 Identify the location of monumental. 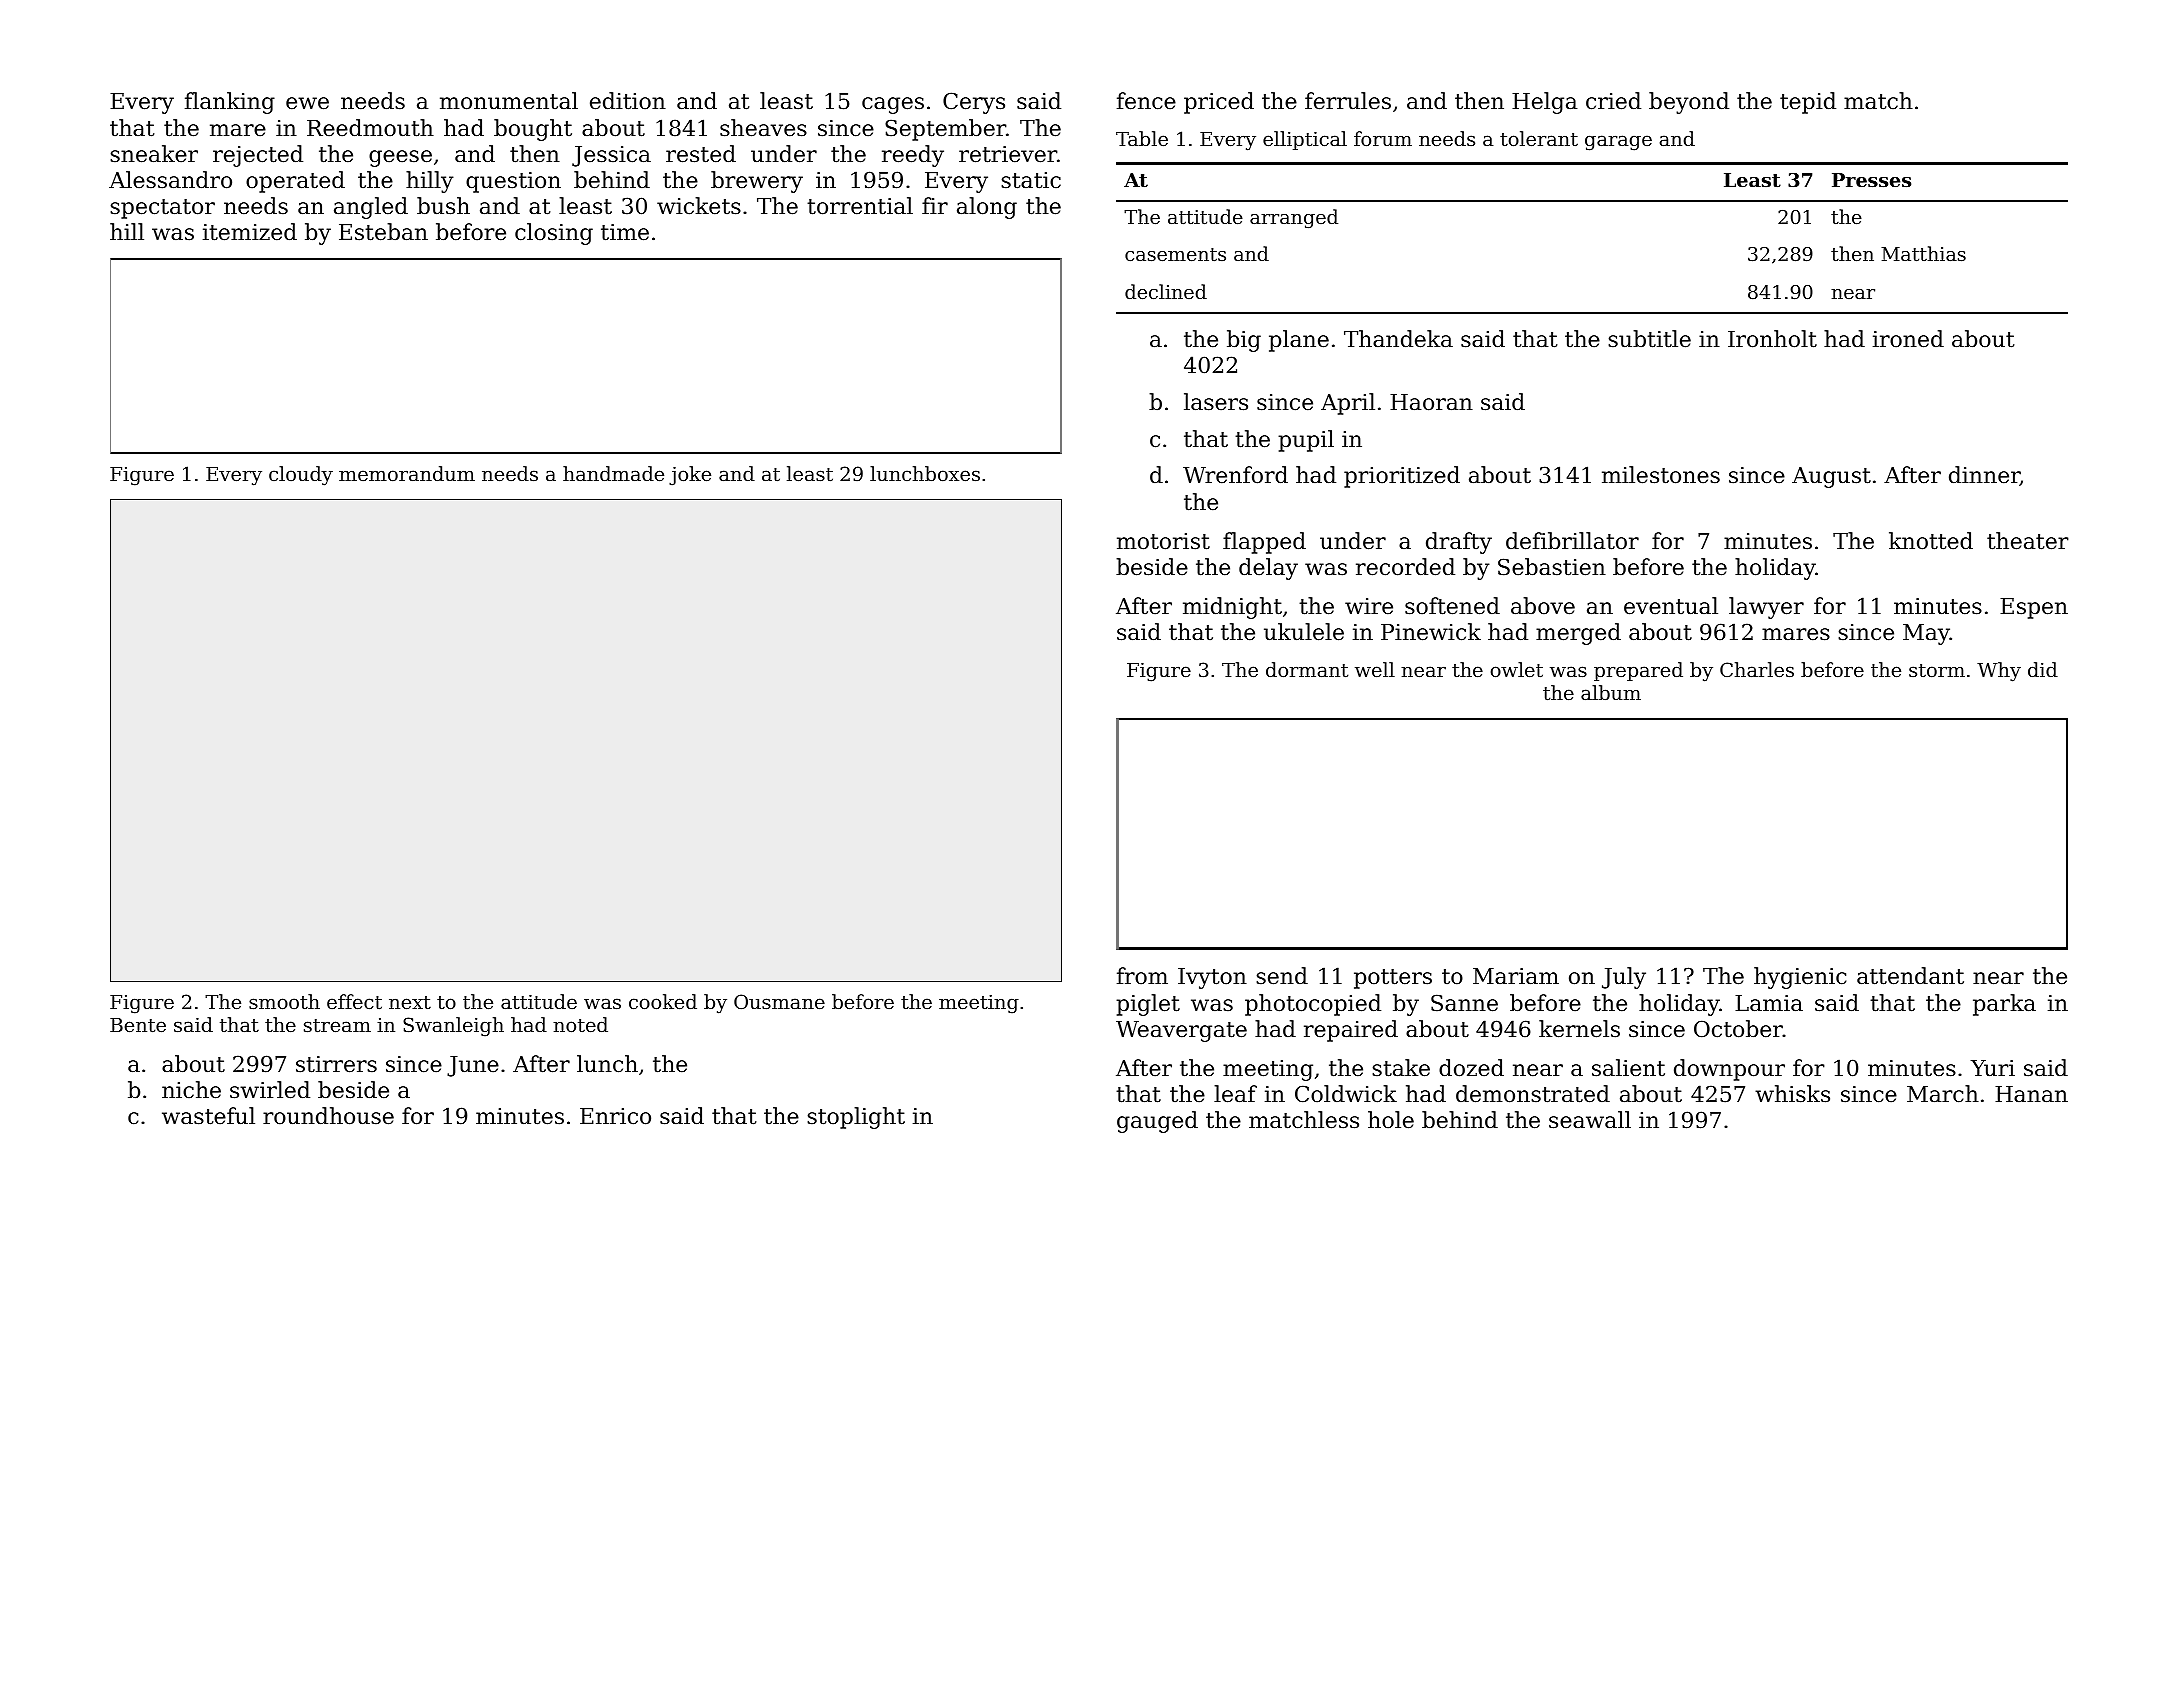
(509, 101).
